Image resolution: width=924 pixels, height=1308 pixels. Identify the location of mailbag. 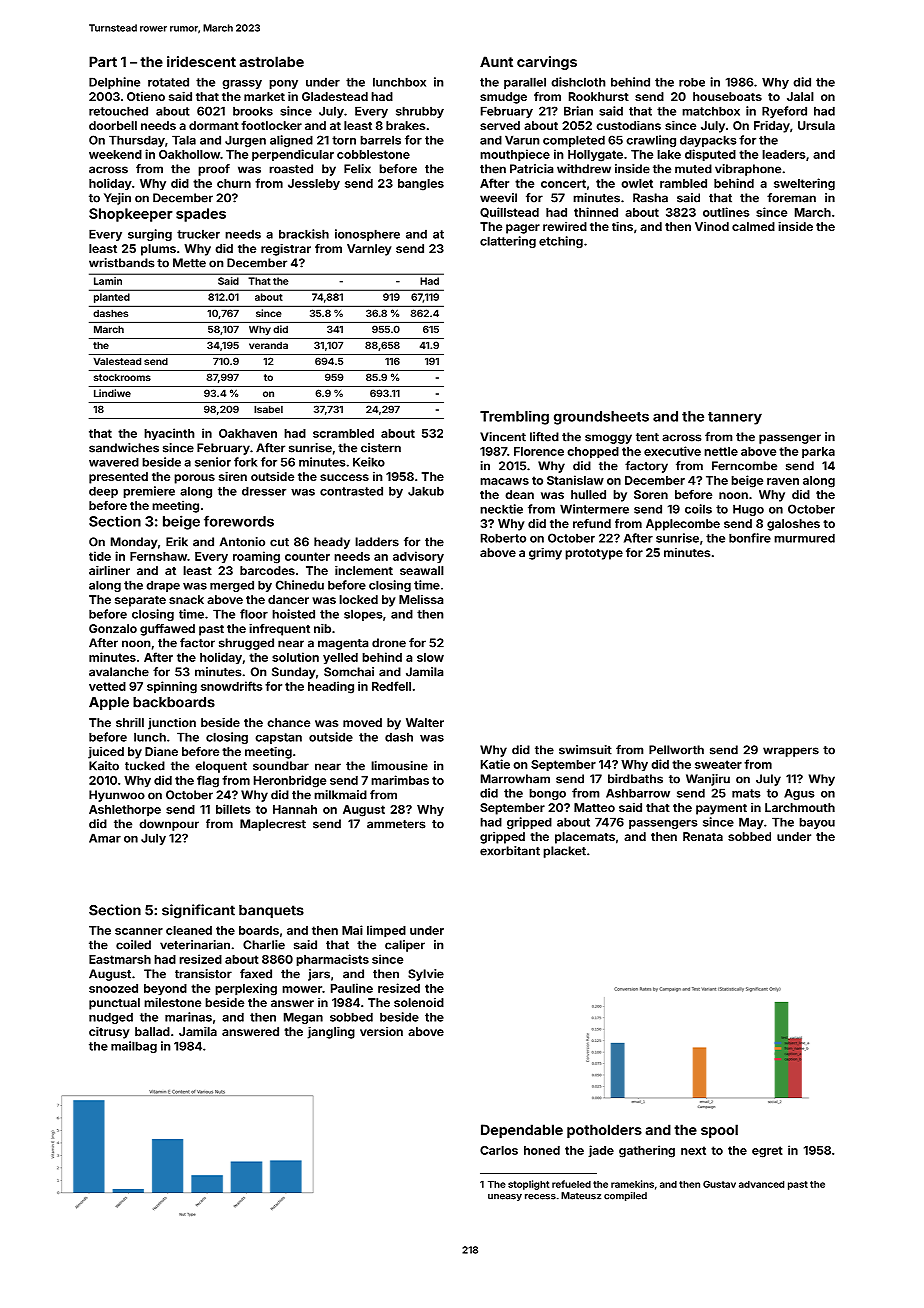
(134, 1047).
